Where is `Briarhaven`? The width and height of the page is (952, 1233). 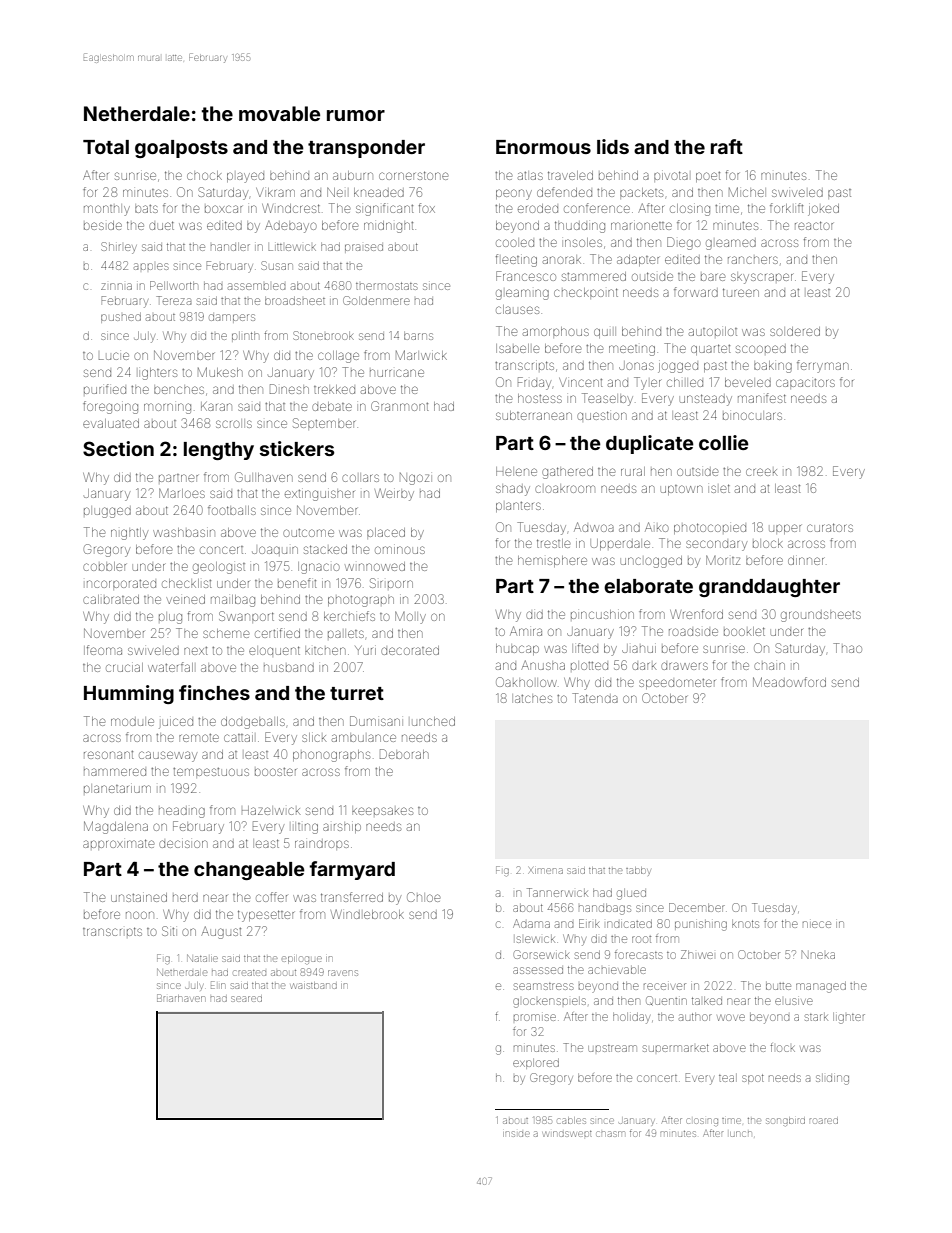 Briarhaven is located at coordinates (181, 998).
